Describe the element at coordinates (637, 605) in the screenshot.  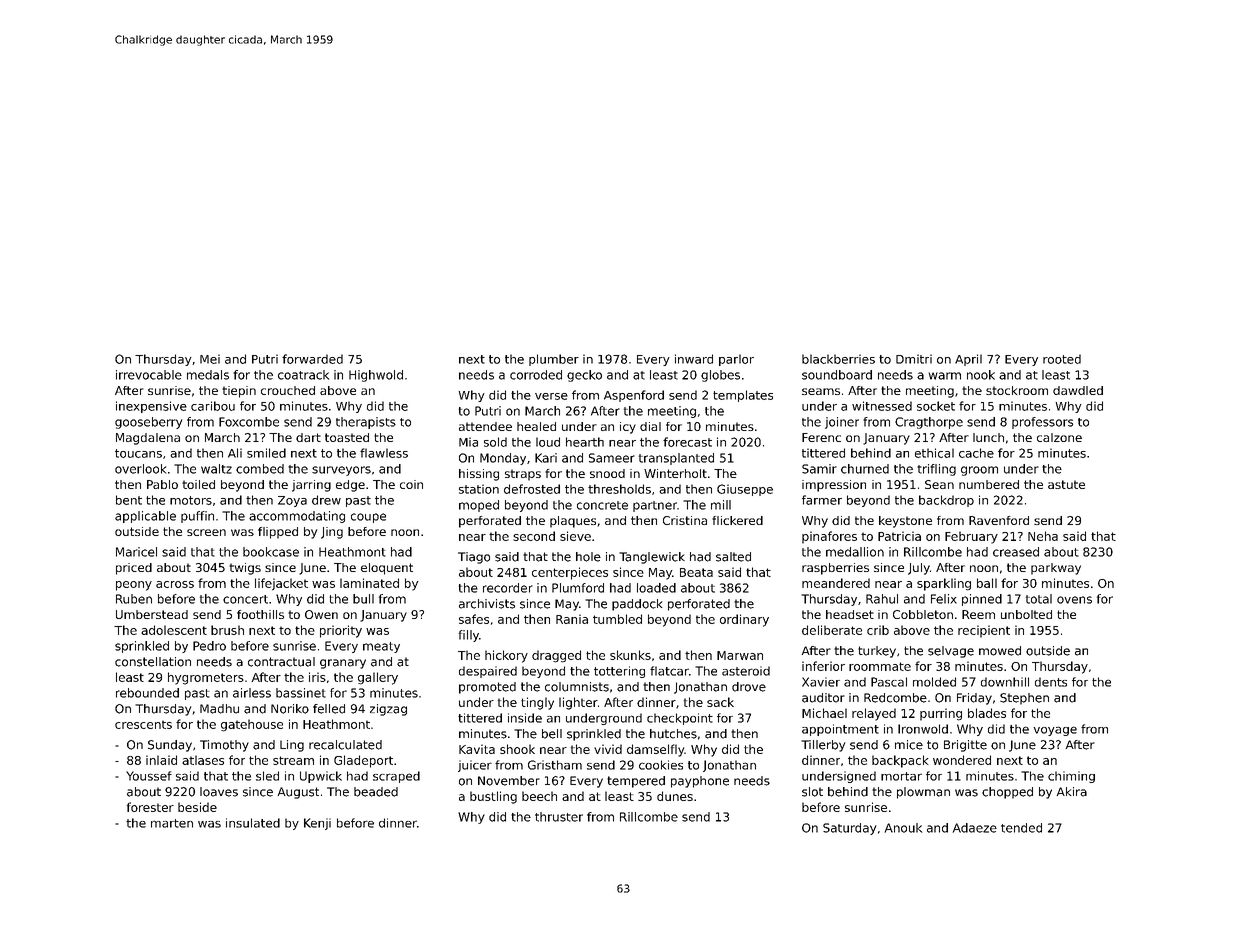
I see `paddock` at that location.
